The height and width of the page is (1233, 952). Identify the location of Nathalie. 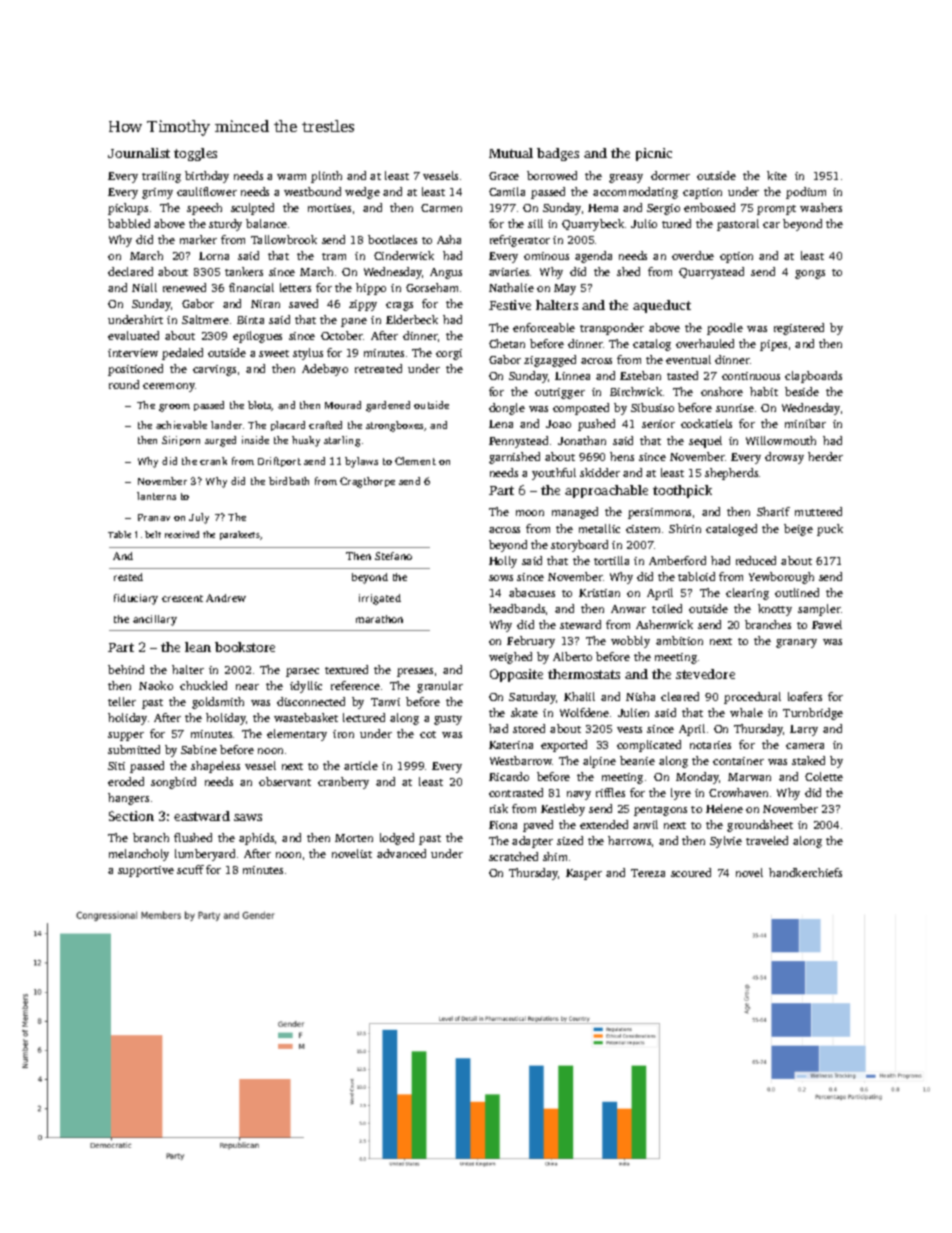
(511, 287).
